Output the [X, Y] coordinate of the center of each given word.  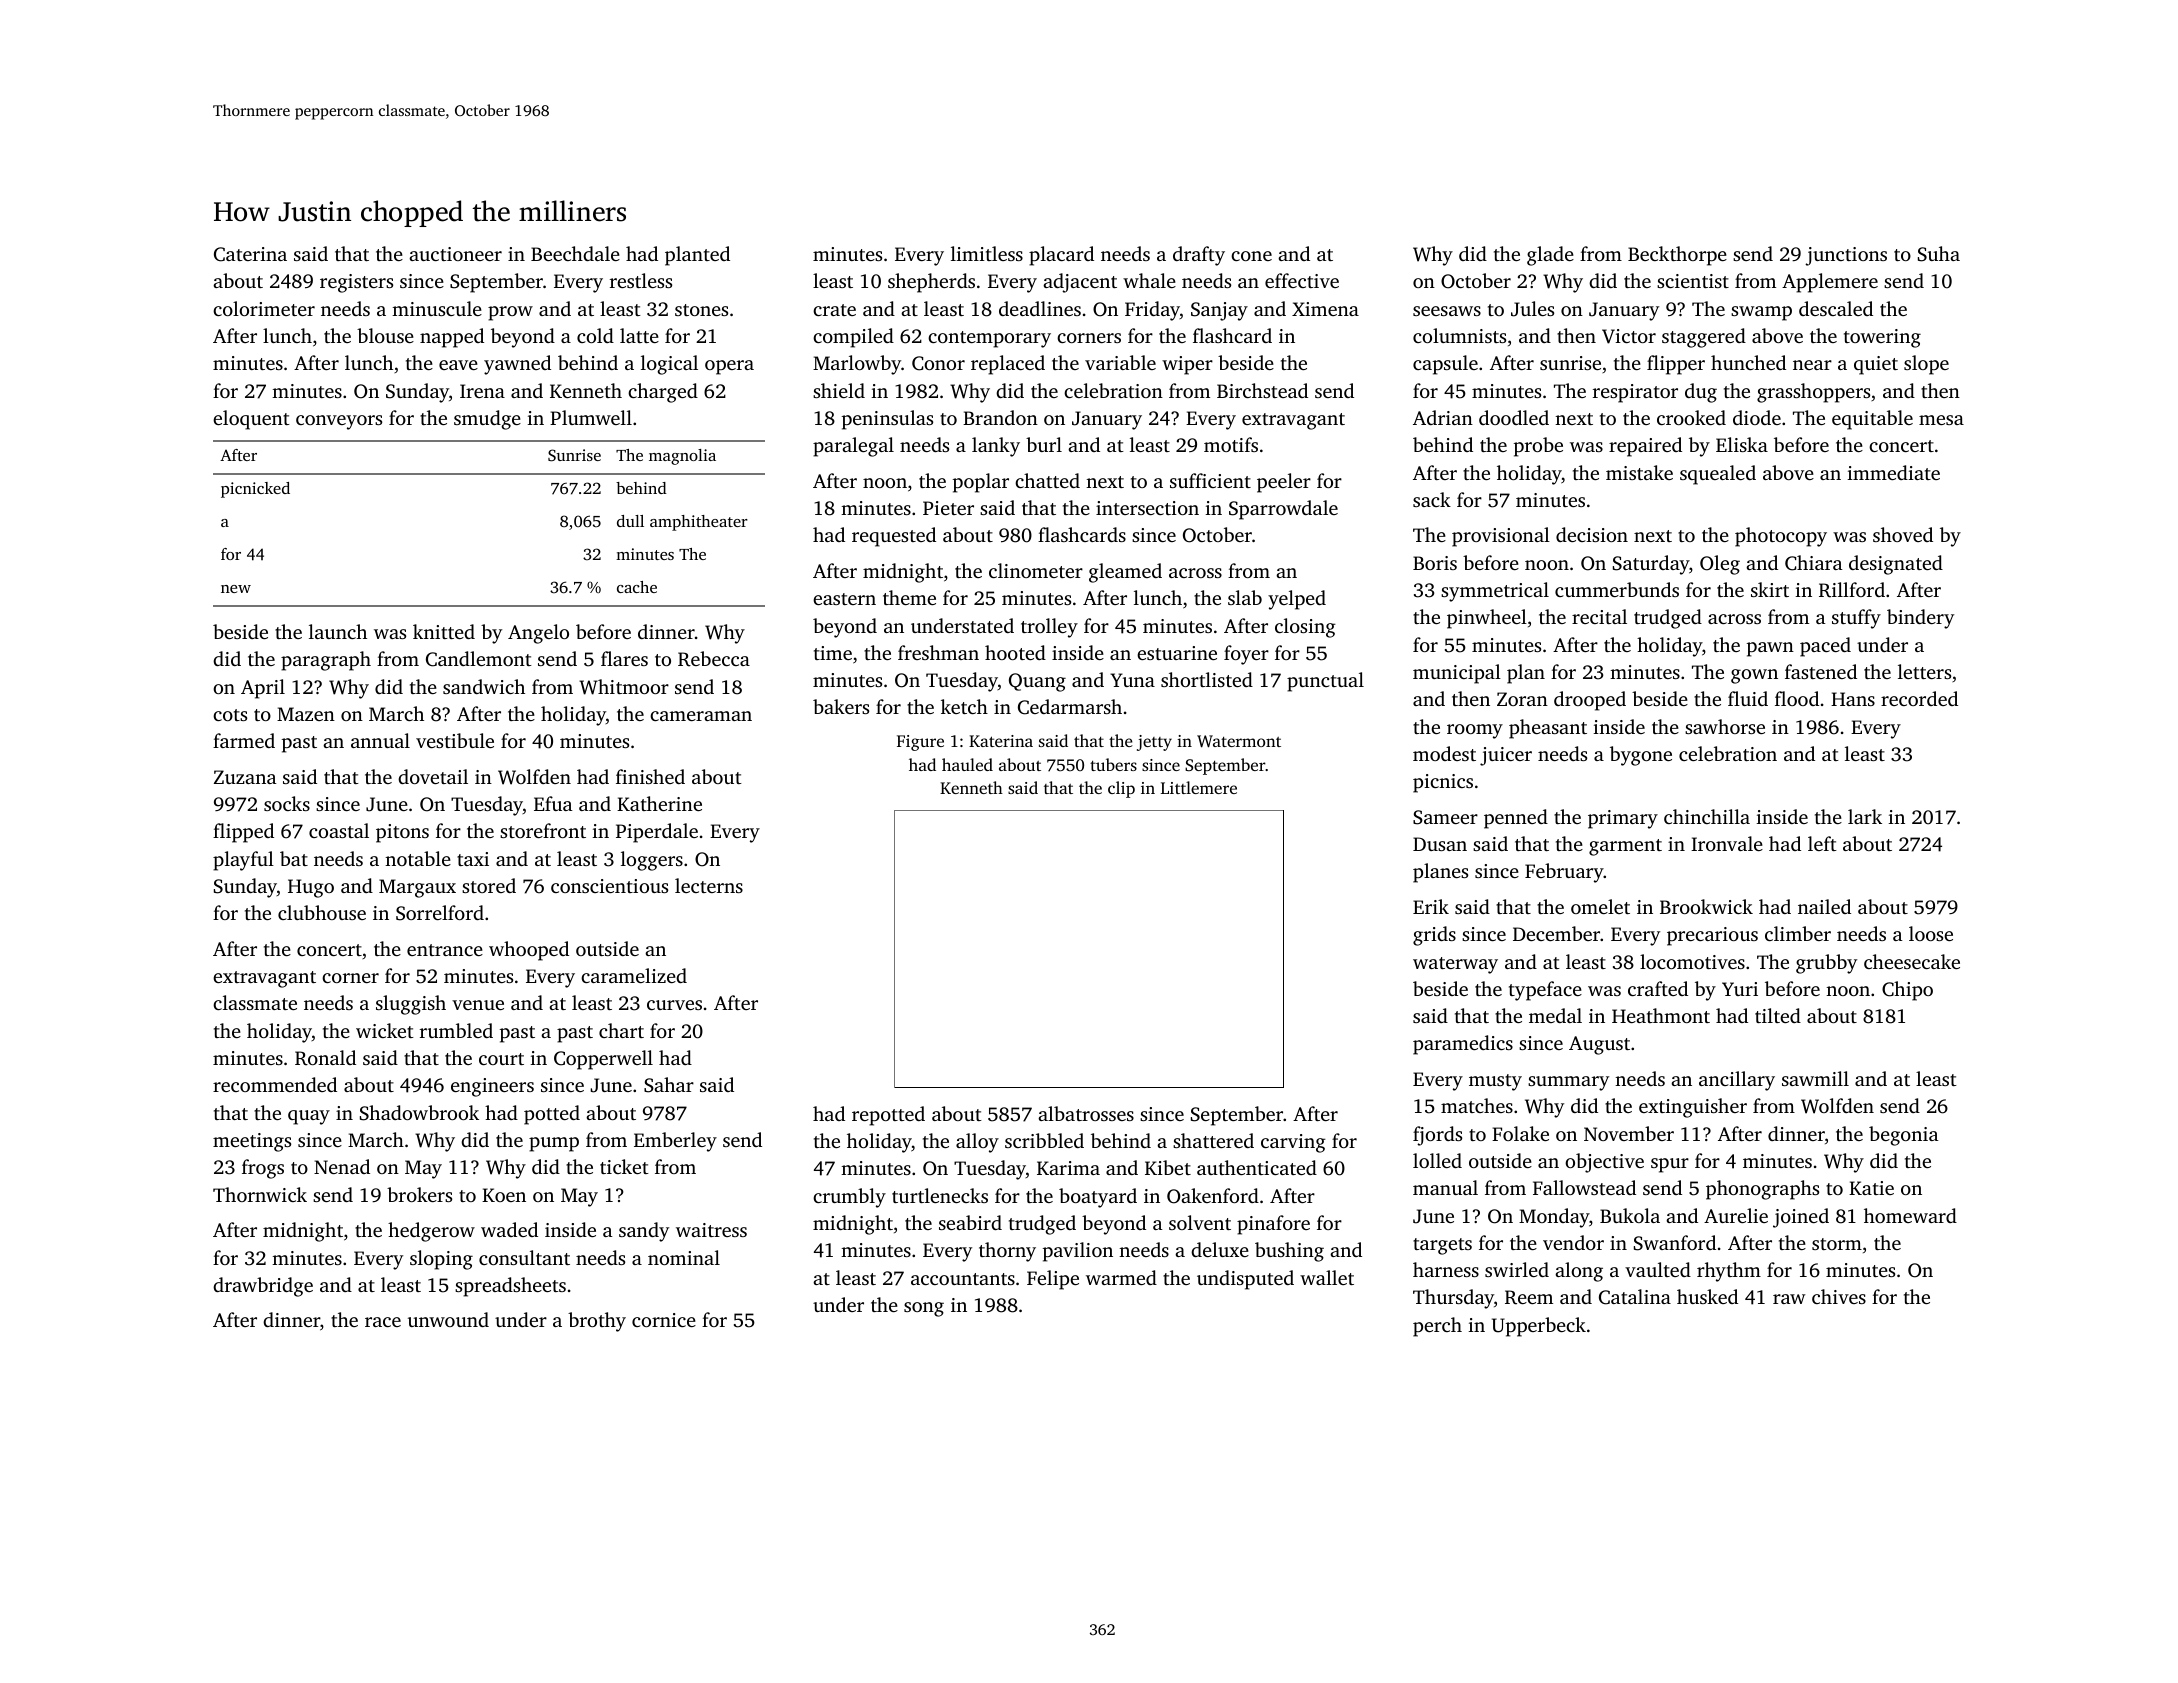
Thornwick [260, 1194]
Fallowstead [1584, 1187]
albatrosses [1086, 1113]
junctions [1846, 256]
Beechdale [575, 253]
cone [1251, 256]
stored [489, 885]
